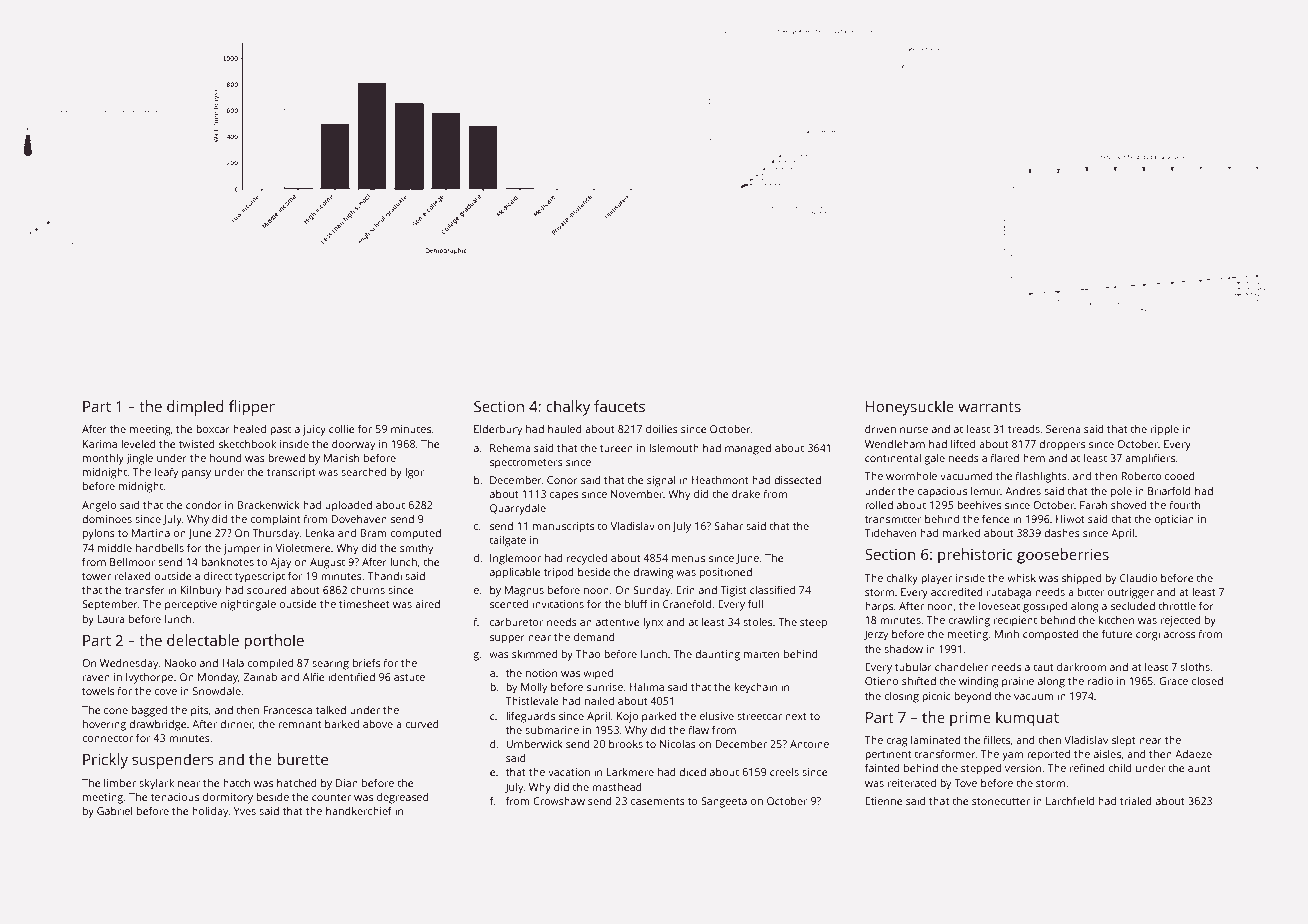 The image size is (1308, 924). I want to click on lynx, so click(653, 623).
